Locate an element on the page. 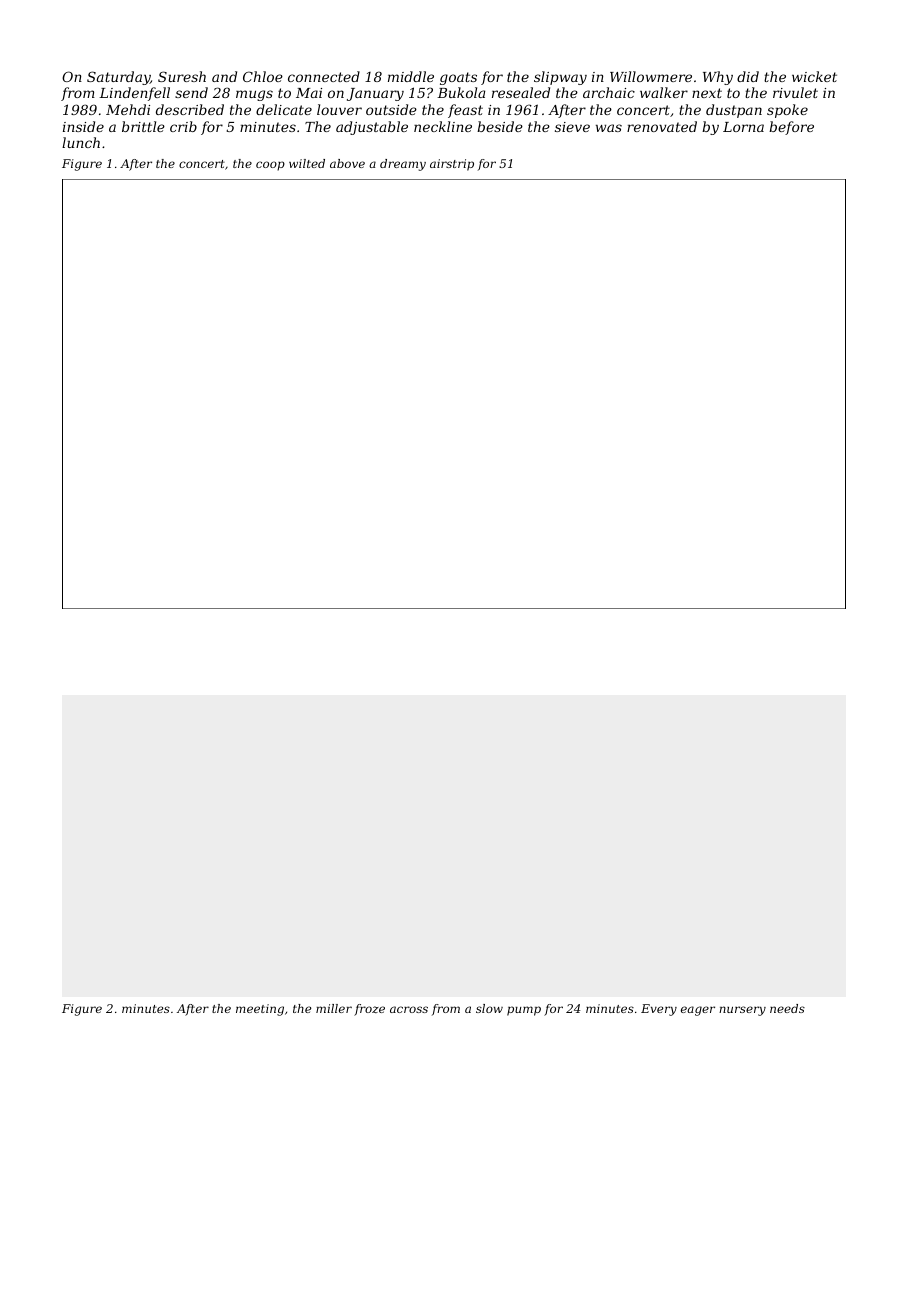  airstrip is located at coordinates (452, 165).
